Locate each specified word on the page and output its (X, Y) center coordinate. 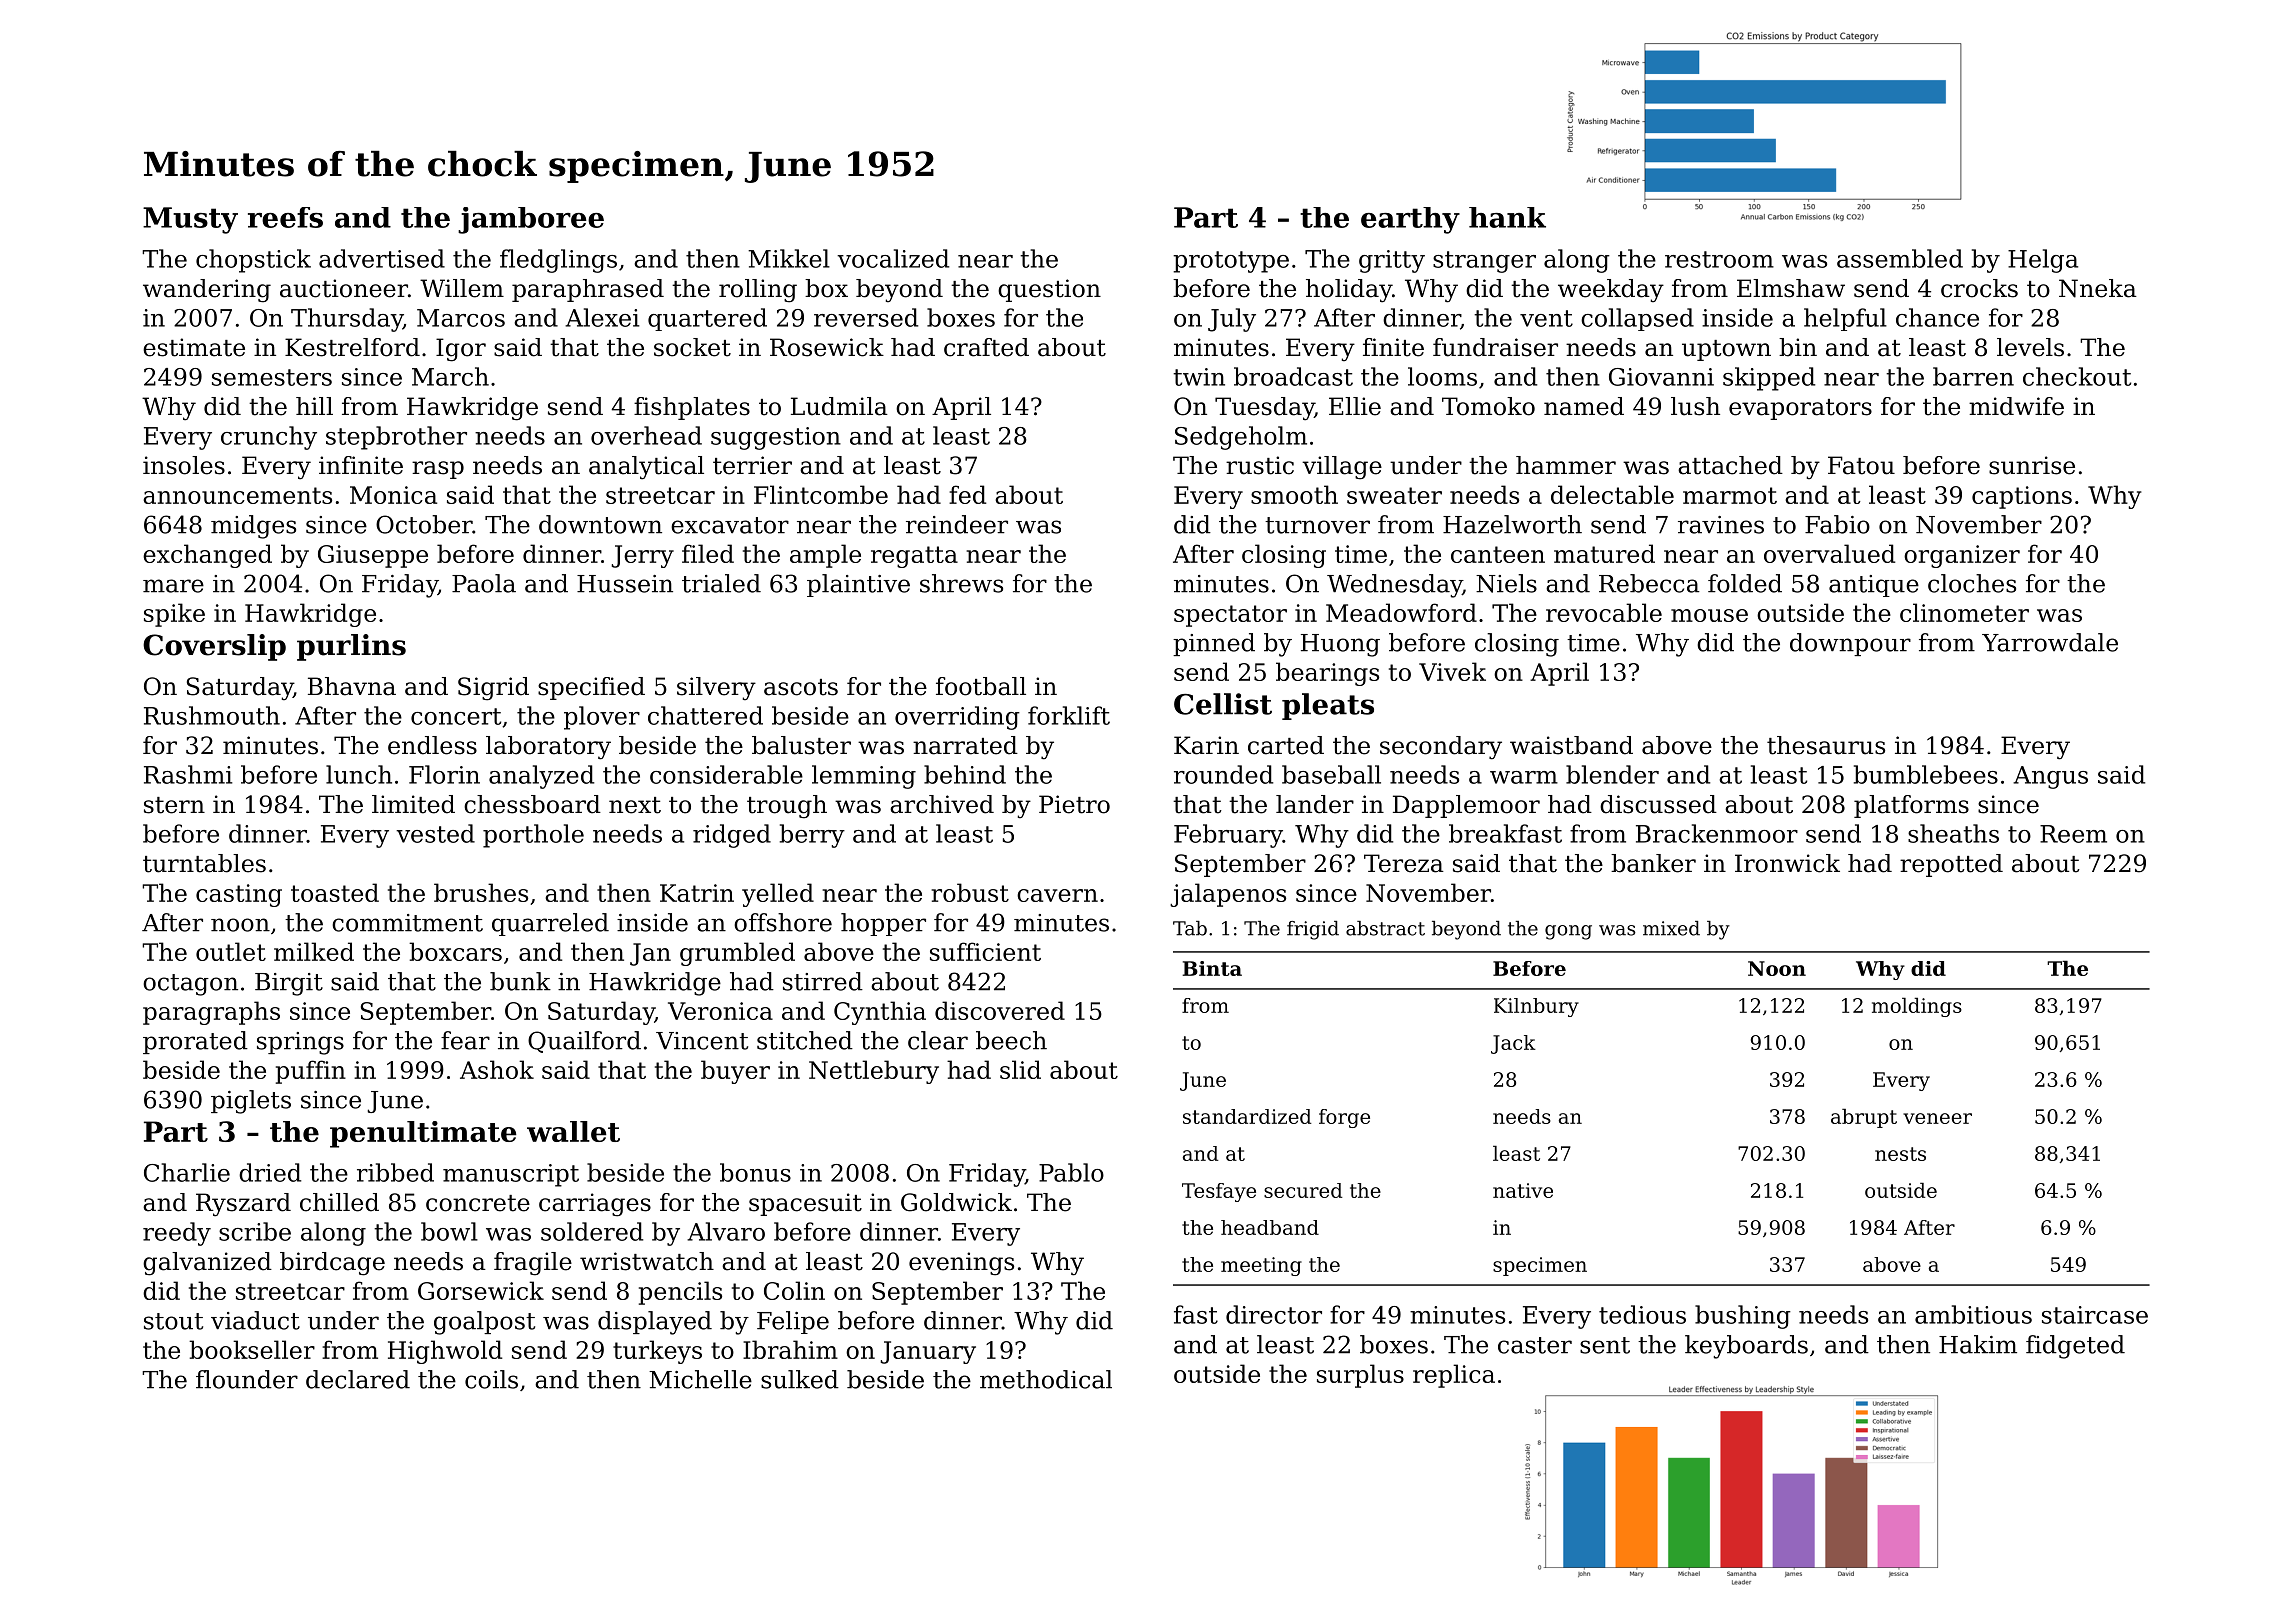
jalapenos (1228, 895)
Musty (190, 220)
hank (1507, 217)
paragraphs (211, 1013)
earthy (1410, 220)
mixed (1671, 928)
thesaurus (1826, 745)
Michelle (700, 1379)
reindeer (957, 524)
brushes (481, 892)
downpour (1850, 644)
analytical (646, 468)
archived (942, 804)
